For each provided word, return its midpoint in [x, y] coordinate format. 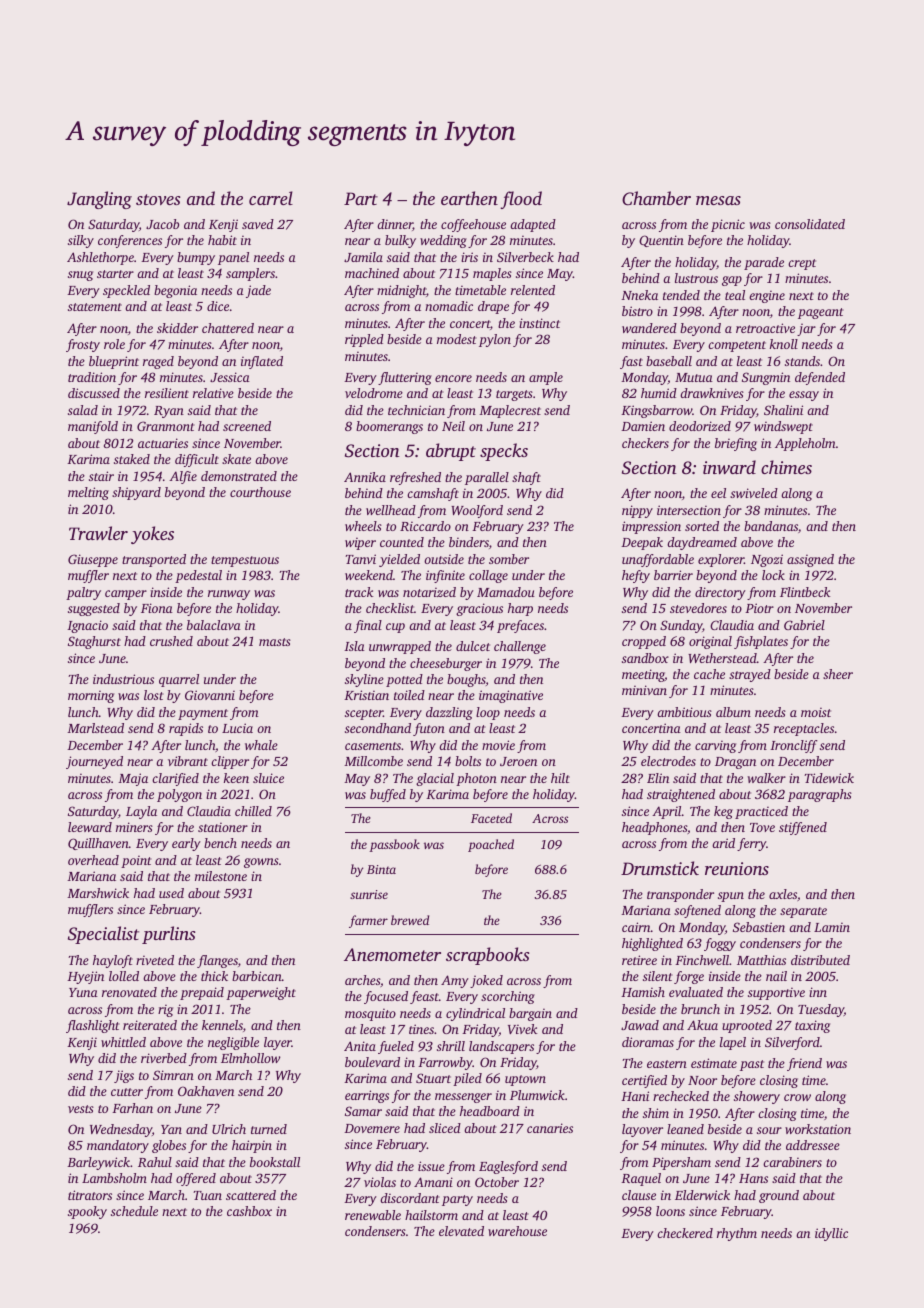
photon [476, 779]
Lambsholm [114, 1178]
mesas [718, 200]
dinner [395, 225]
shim [656, 1113]
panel [233, 258]
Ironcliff [794, 746]
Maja [133, 779]
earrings [367, 1096]
